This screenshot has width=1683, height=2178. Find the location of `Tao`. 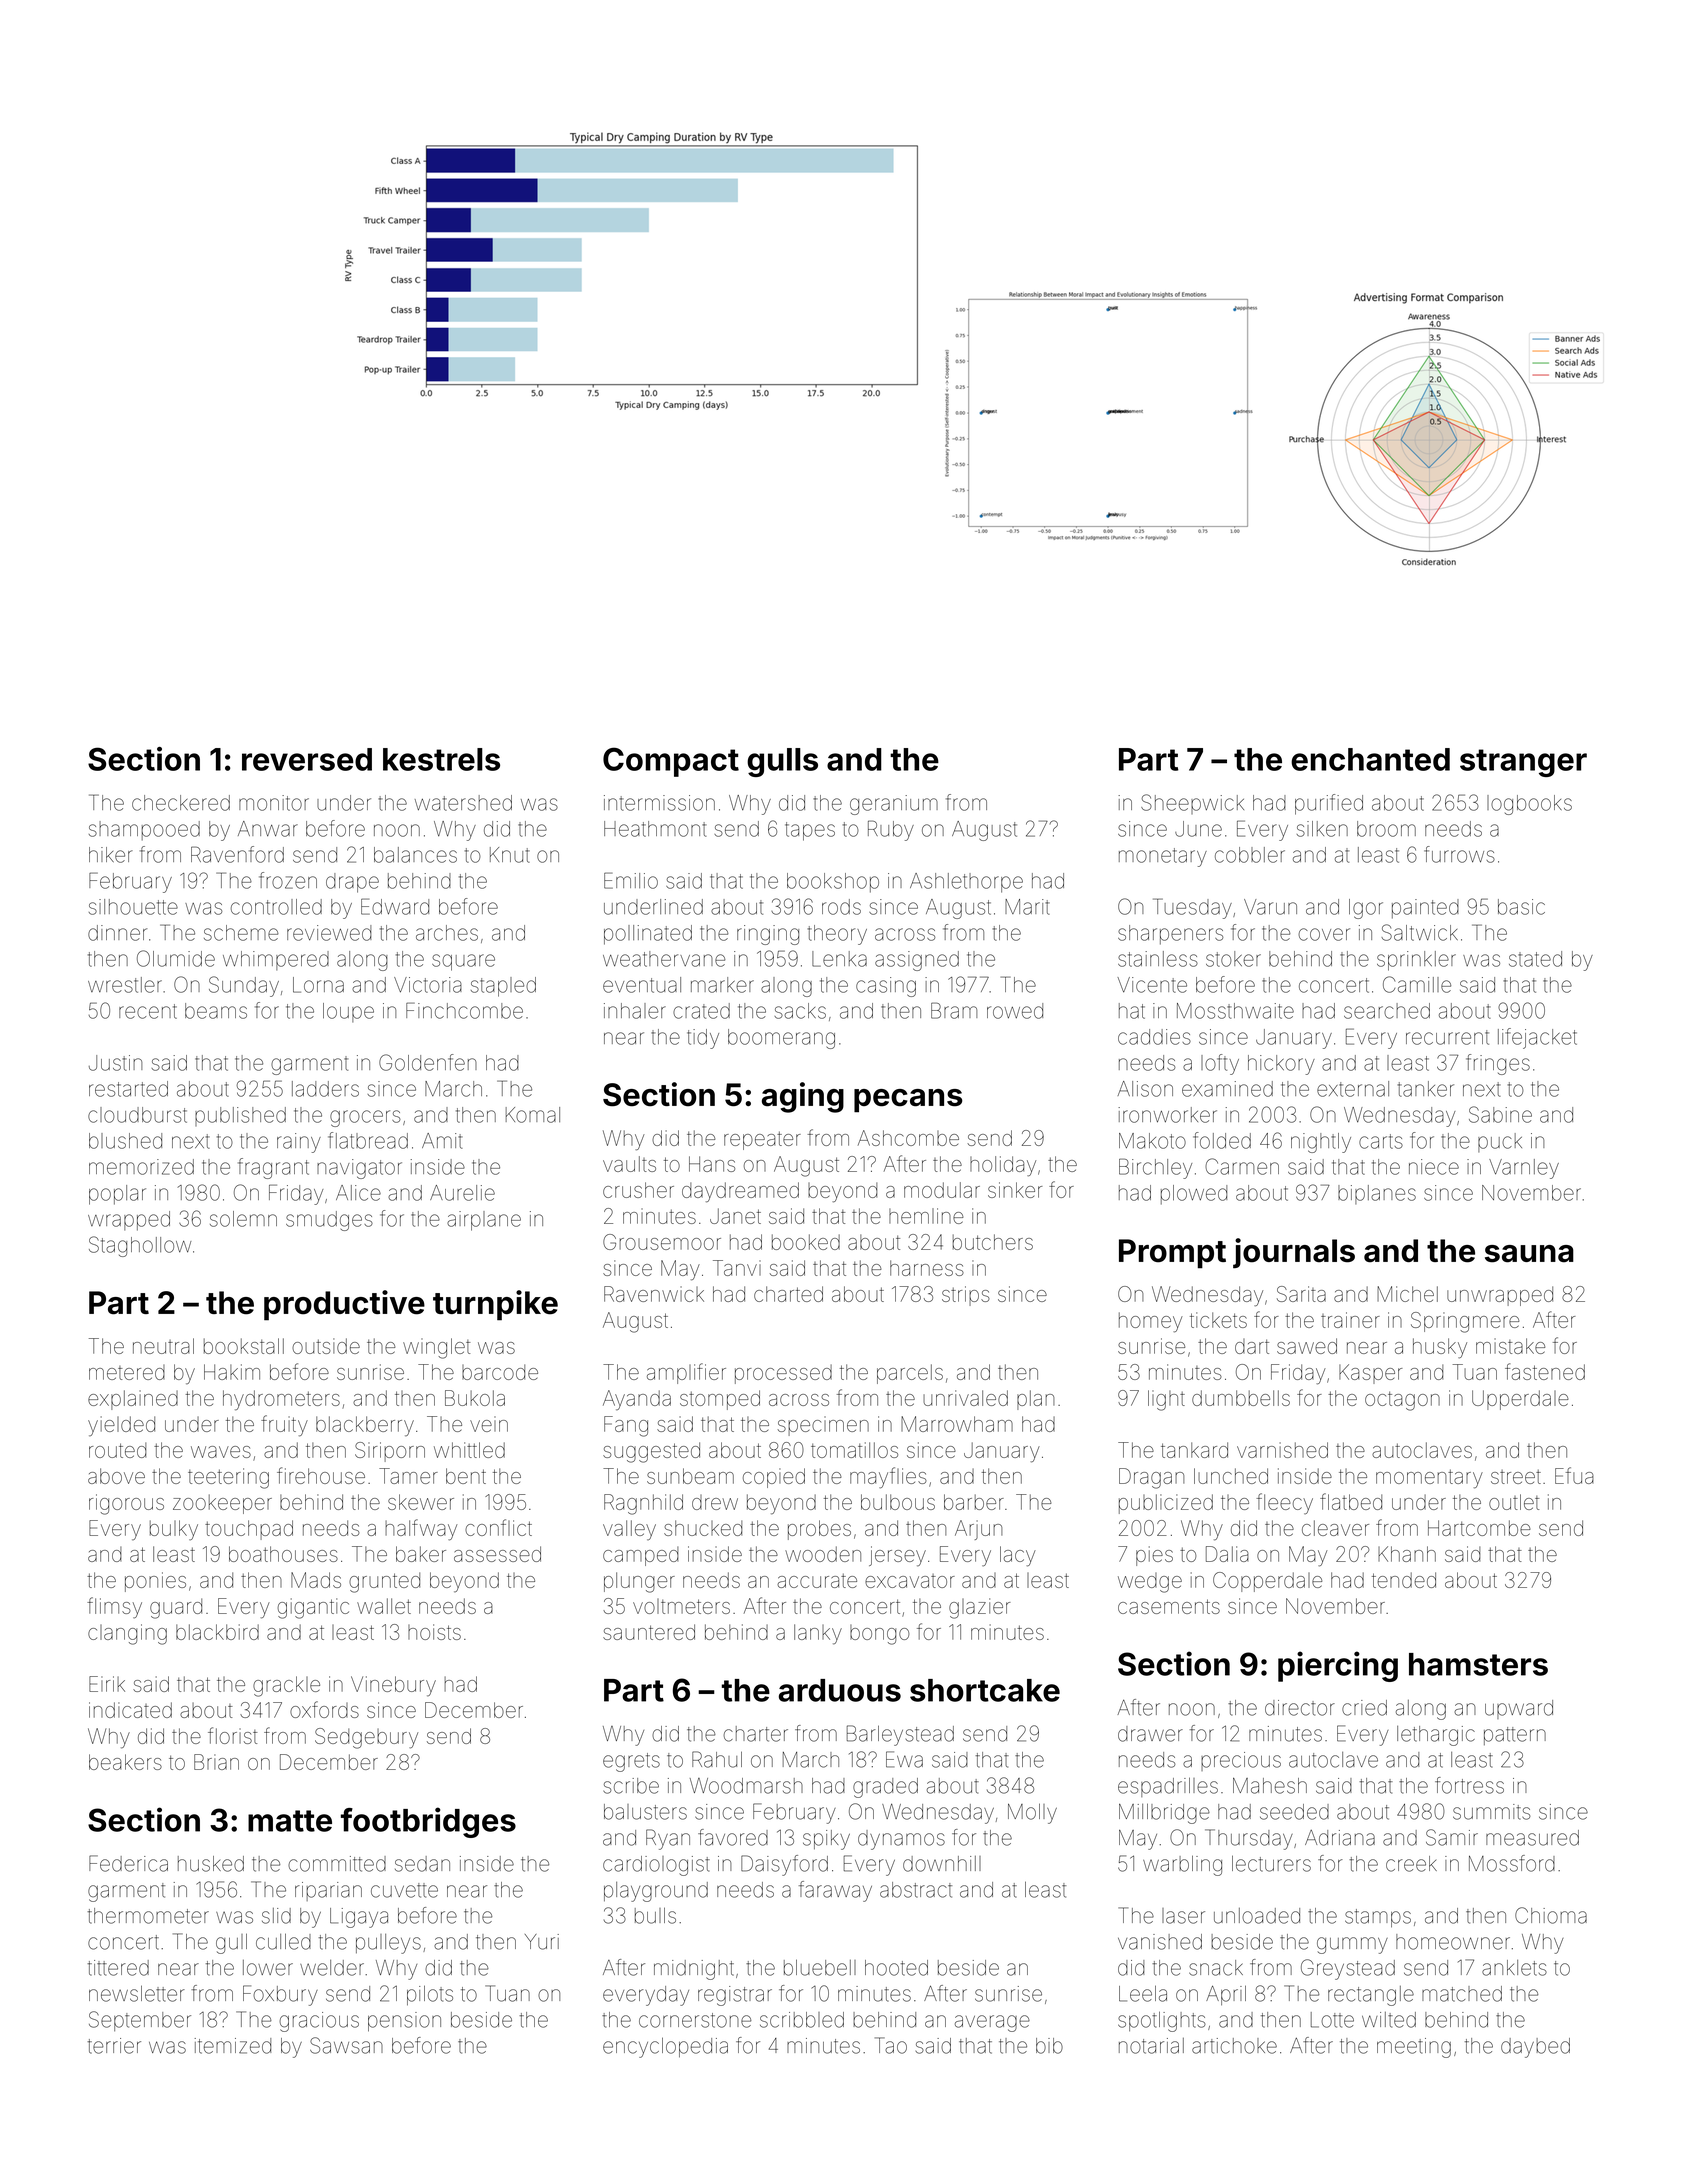

Tao is located at coordinates (891, 2045).
